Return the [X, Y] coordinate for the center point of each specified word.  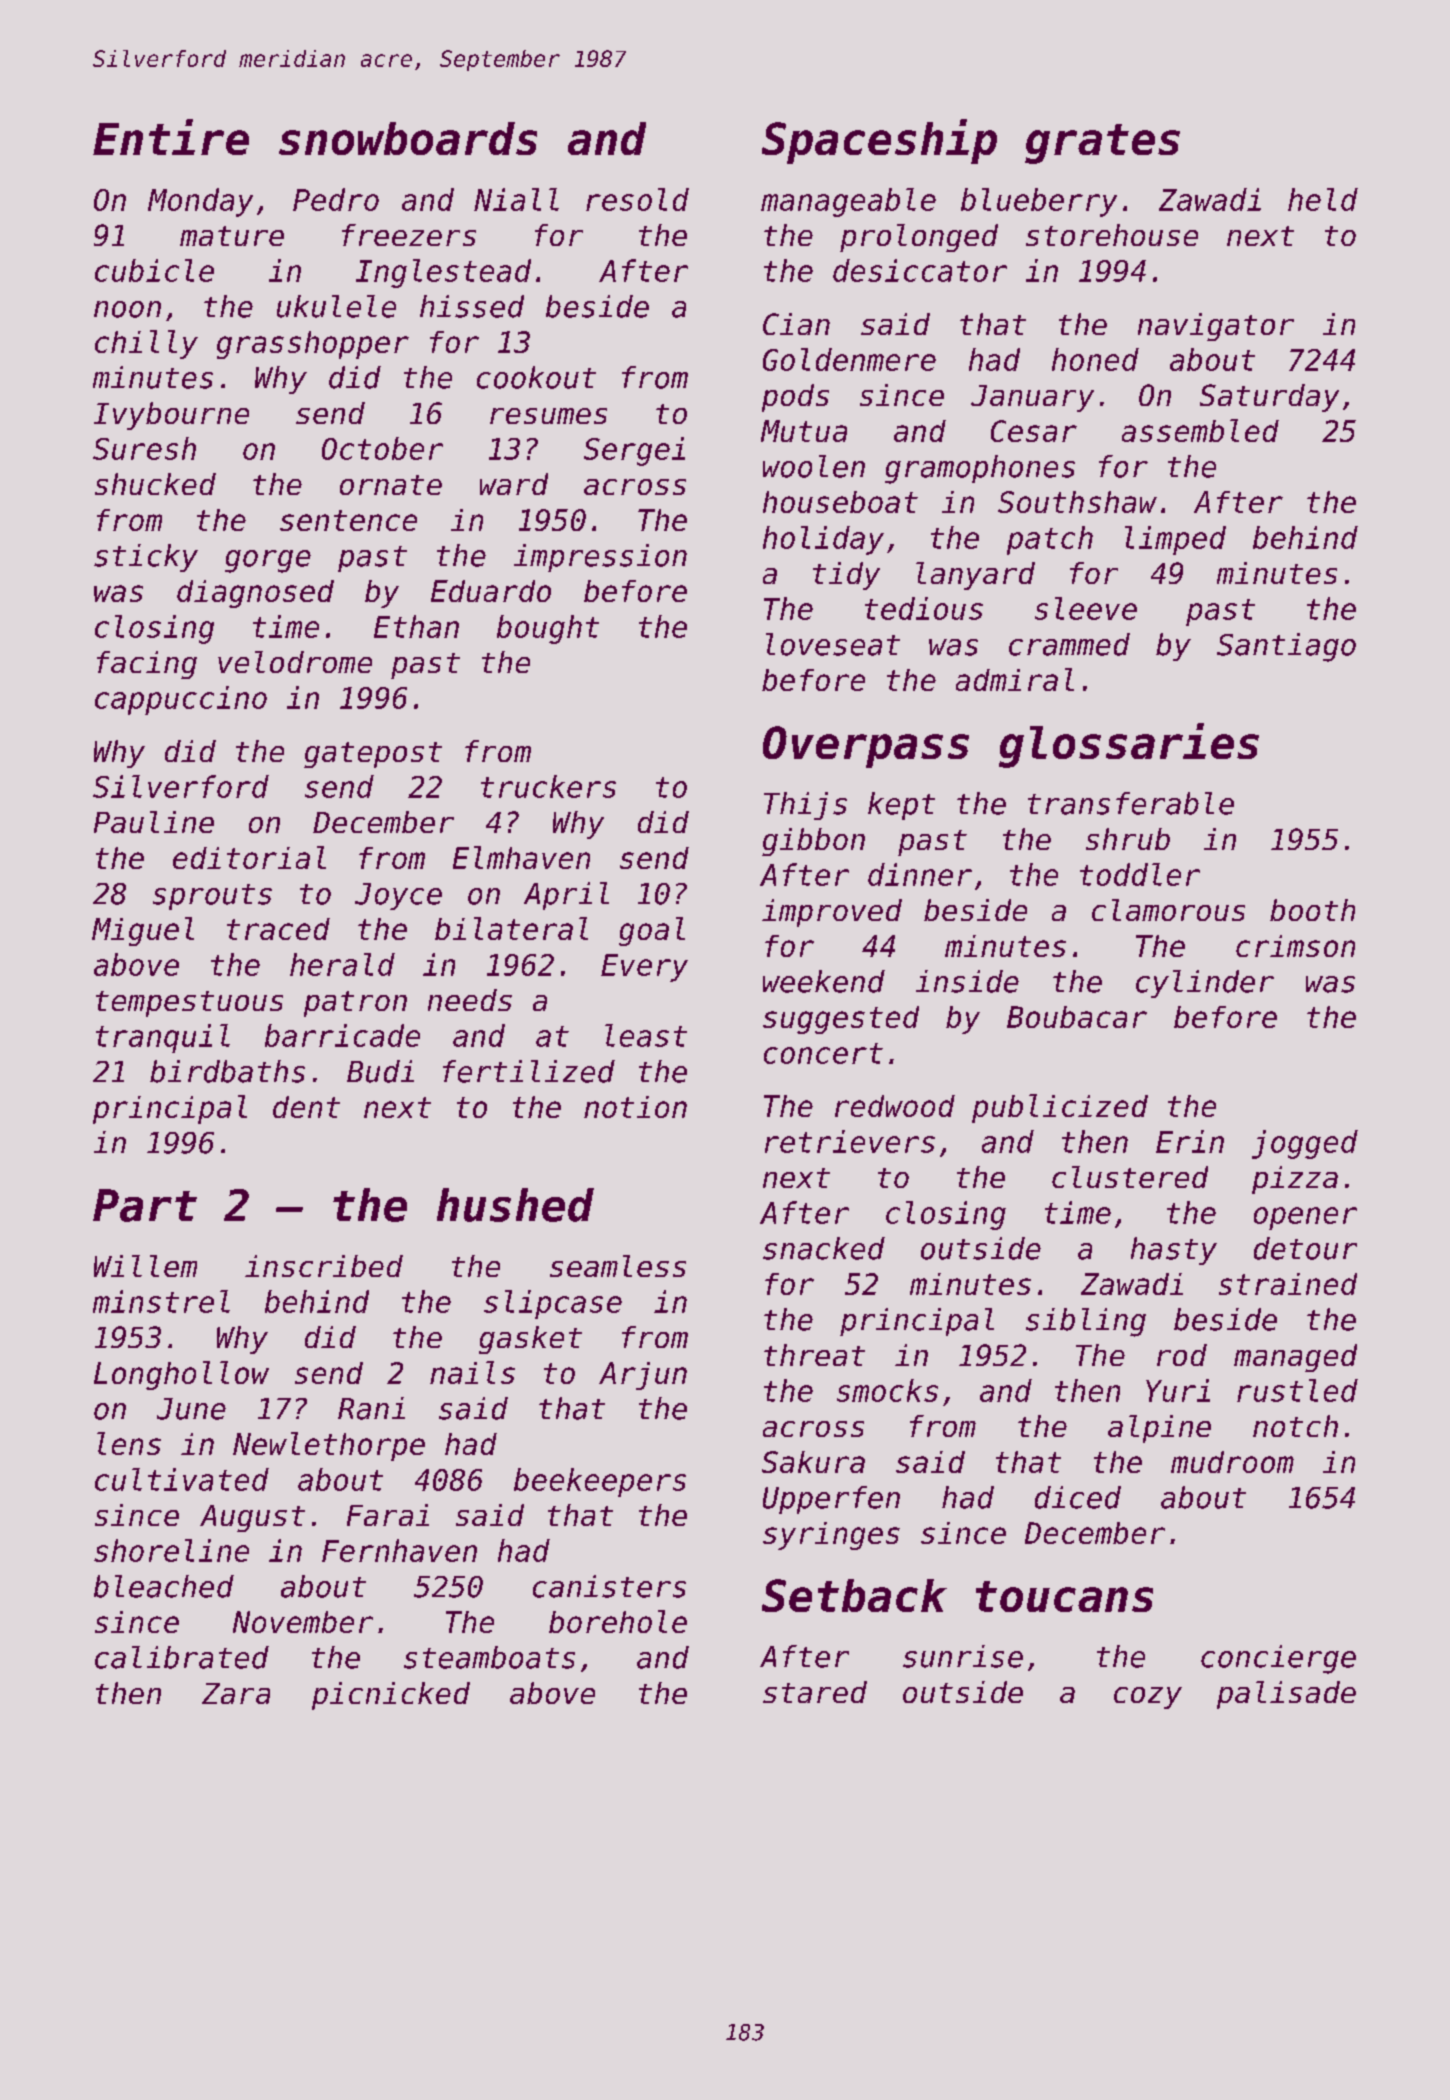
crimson [1295, 946]
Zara [236, 1693]
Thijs [805, 806]
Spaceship [879, 141]
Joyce [398, 896]
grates [1102, 144]
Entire [171, 137]
